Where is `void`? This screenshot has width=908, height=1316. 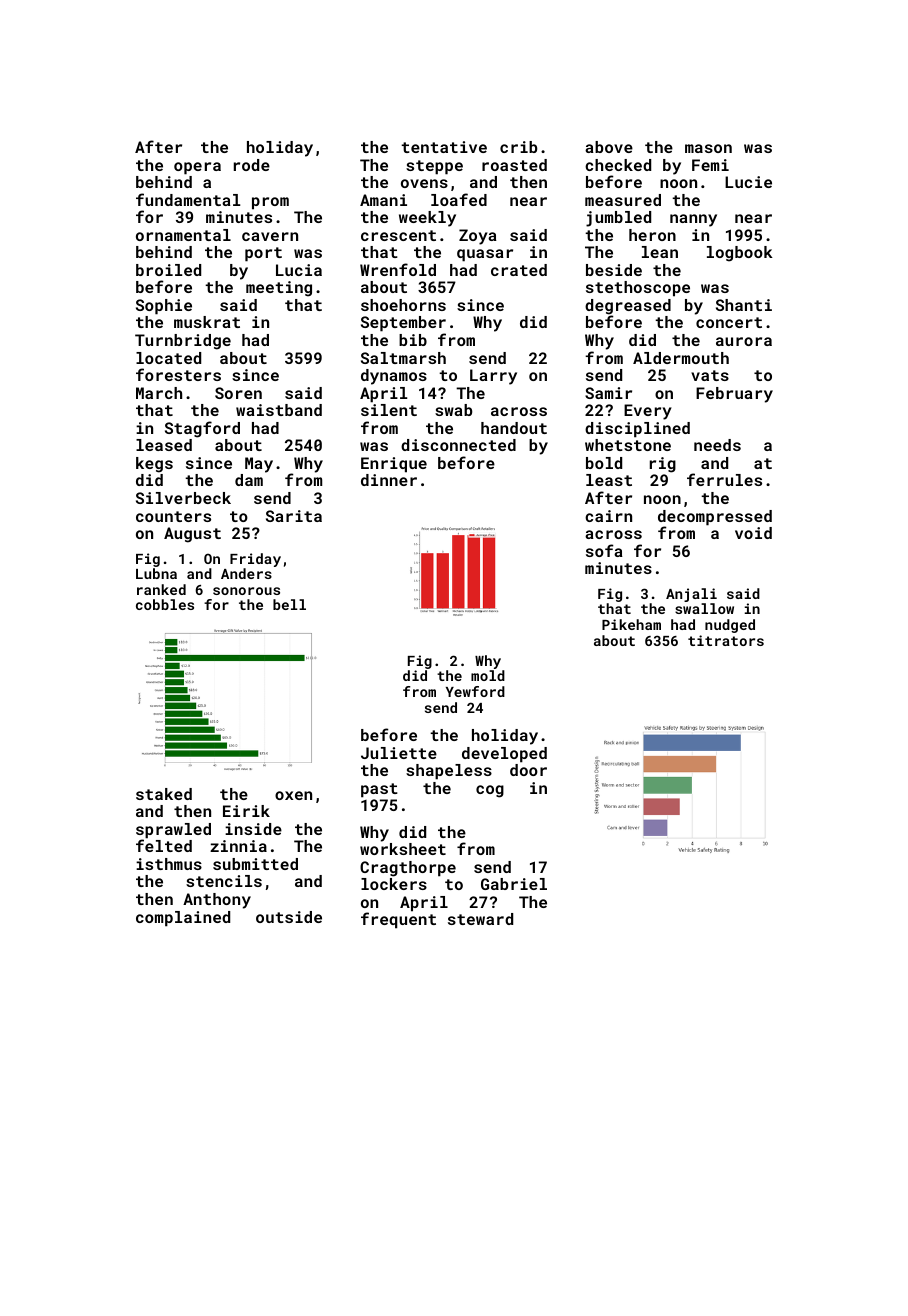 void is located at coordinates (753, 533).
